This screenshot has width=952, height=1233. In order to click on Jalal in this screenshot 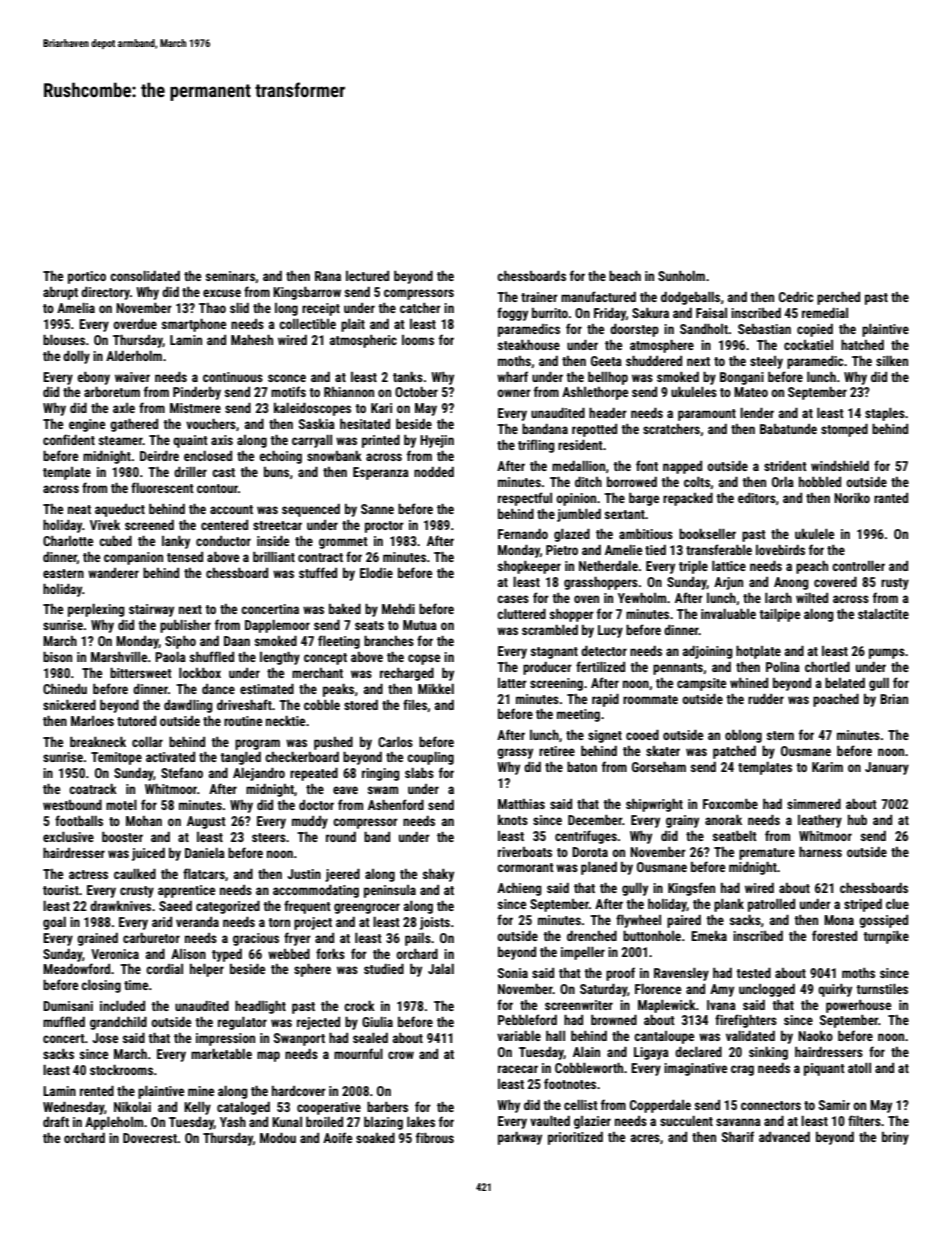, I will do `click(441, 969)`.
